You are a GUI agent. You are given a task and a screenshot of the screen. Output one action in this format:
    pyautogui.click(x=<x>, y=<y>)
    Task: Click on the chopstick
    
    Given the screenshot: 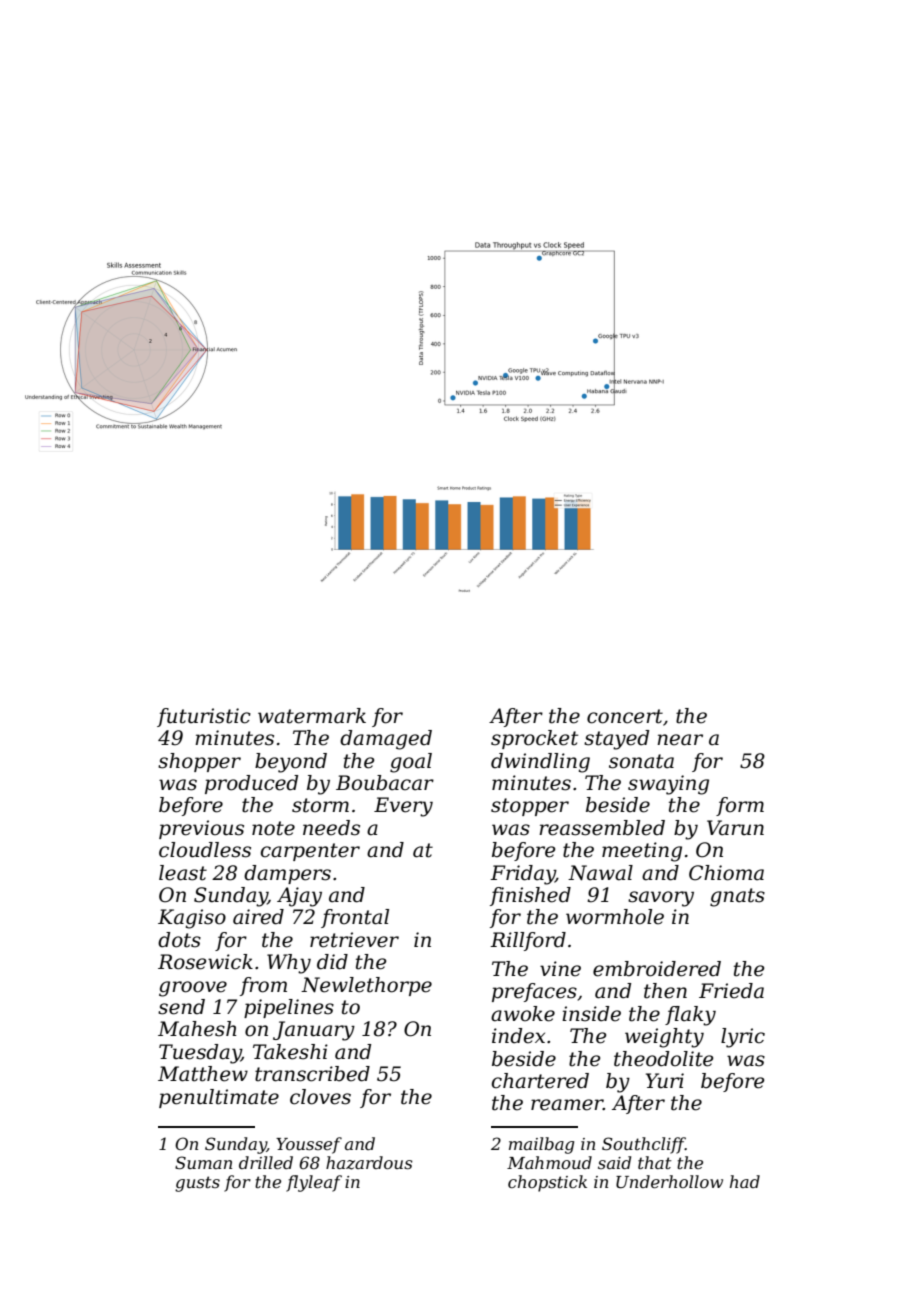 What is the action you would take?
    pyautogui.click(x=547, y=1183)
